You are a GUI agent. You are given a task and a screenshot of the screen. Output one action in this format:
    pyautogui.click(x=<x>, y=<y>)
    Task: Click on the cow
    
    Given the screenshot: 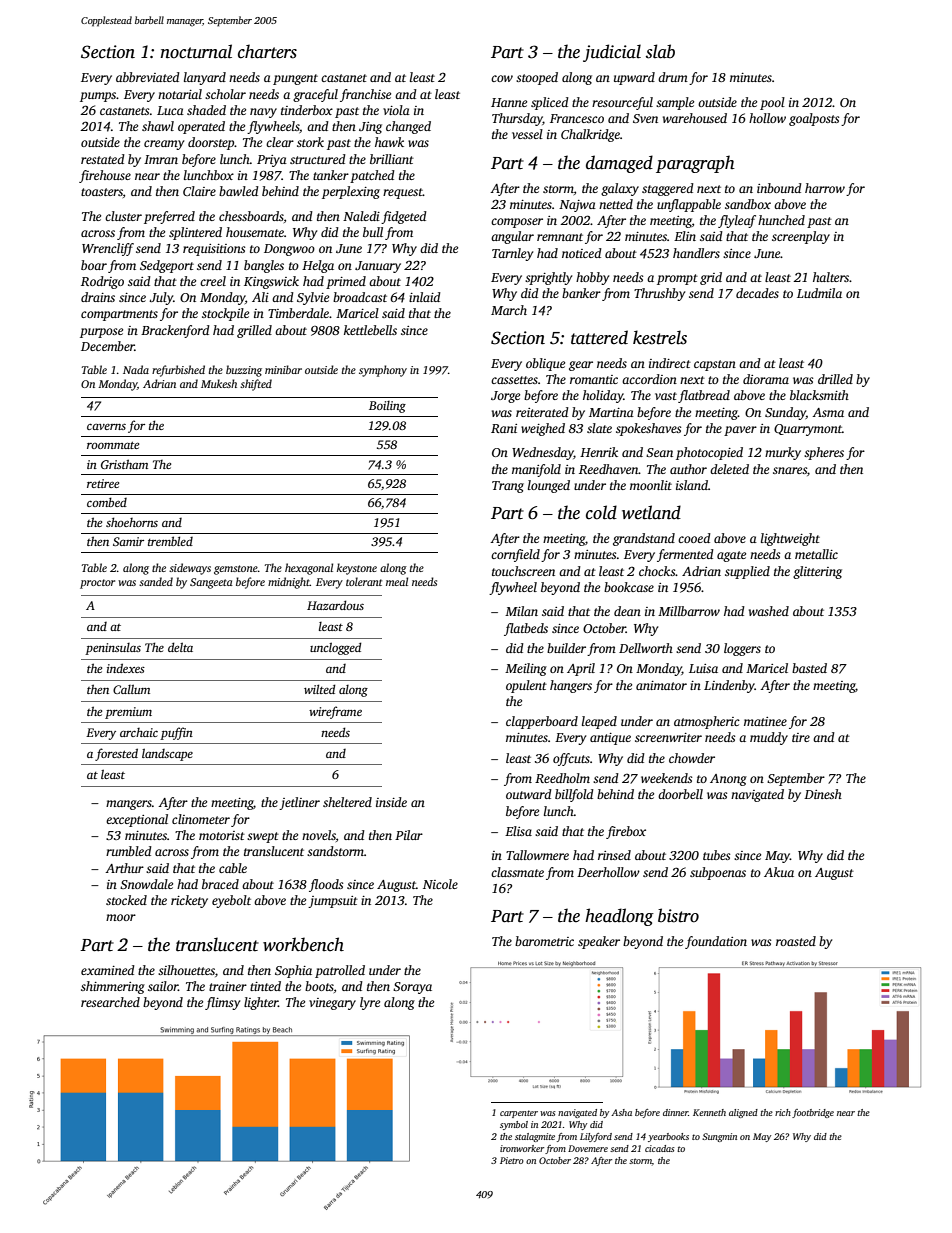 What is the action you would take?
    pyautogui.click(x=502, y=78)
